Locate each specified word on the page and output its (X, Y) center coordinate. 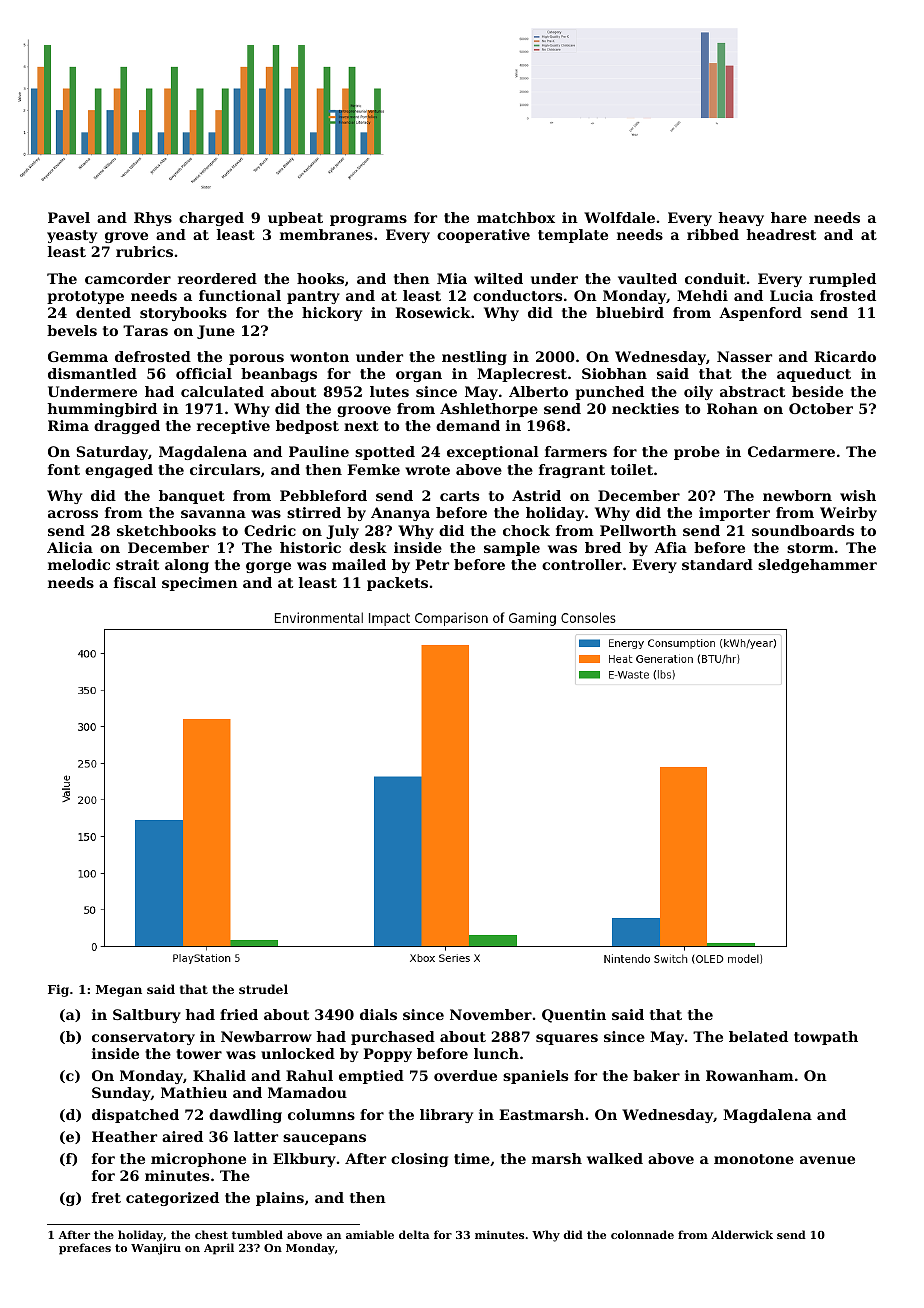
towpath (826, 1038)
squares (567, 1039)
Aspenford (760, 314)
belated (758, 1036)
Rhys (153, 219)
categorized (172, 1199)
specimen (200, 584)
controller (582, 564)
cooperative (483, 236)
